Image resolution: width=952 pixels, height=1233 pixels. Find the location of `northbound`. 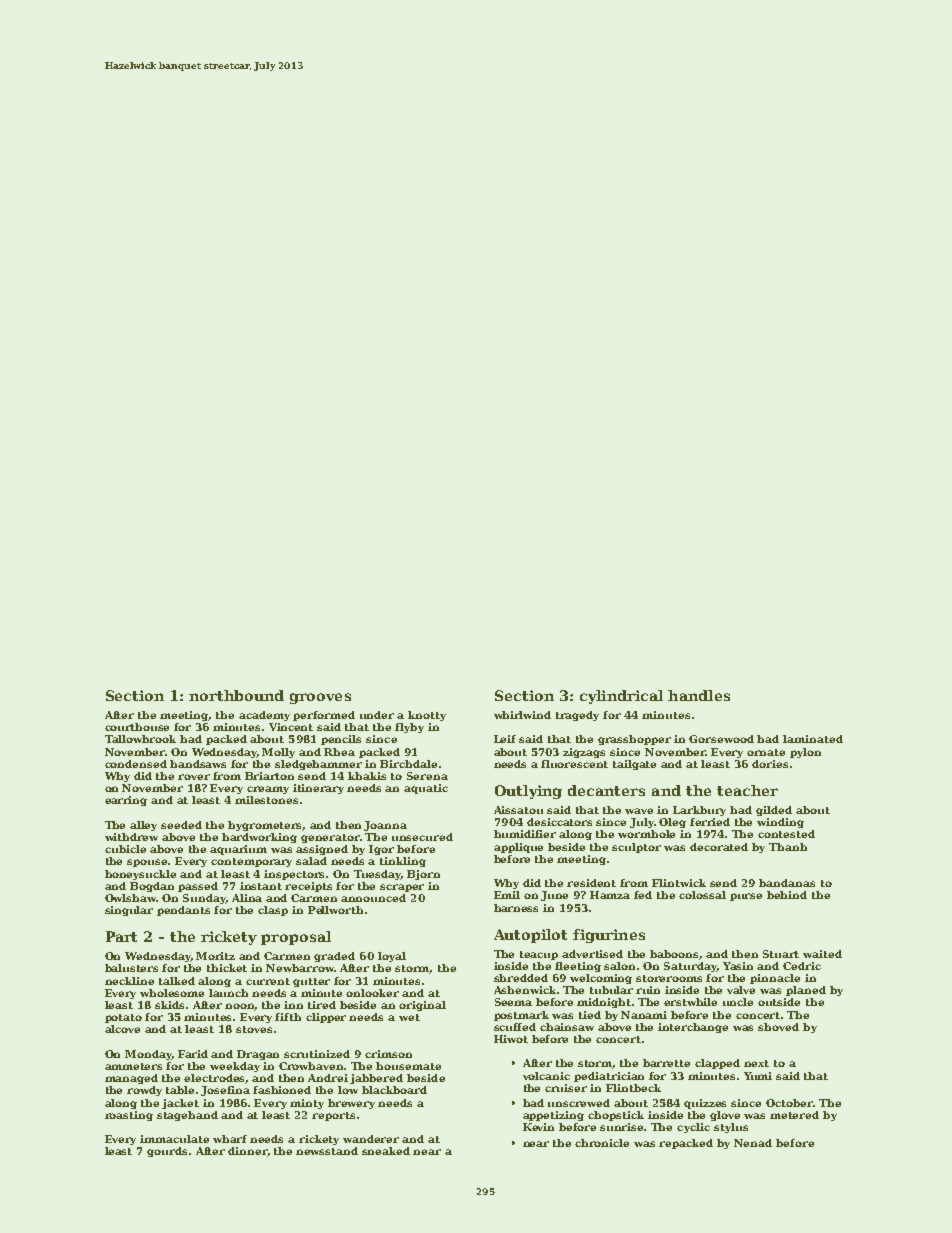

northbound is located at coordinates (236, 695).
